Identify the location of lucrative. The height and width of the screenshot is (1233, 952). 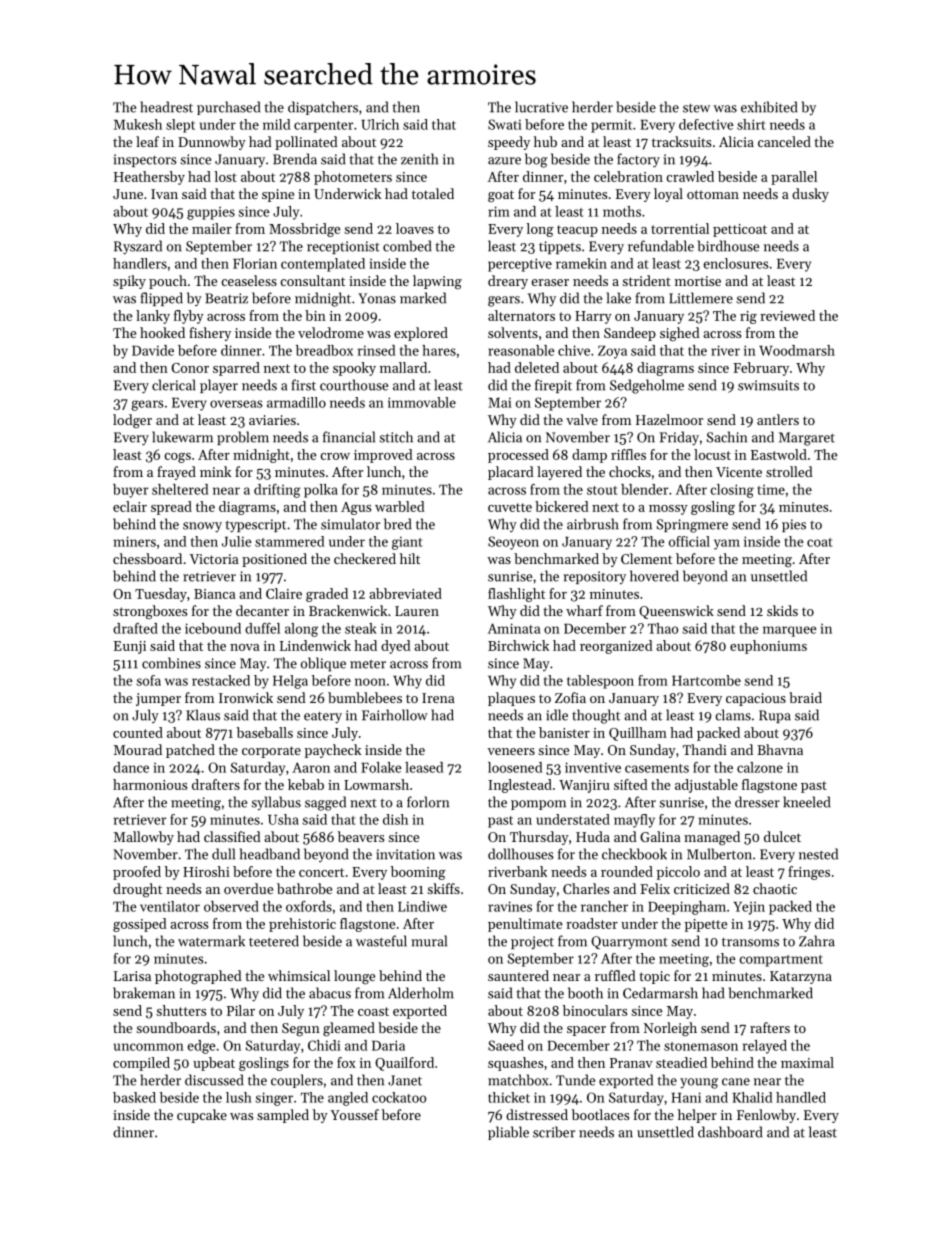
(541, 107).
